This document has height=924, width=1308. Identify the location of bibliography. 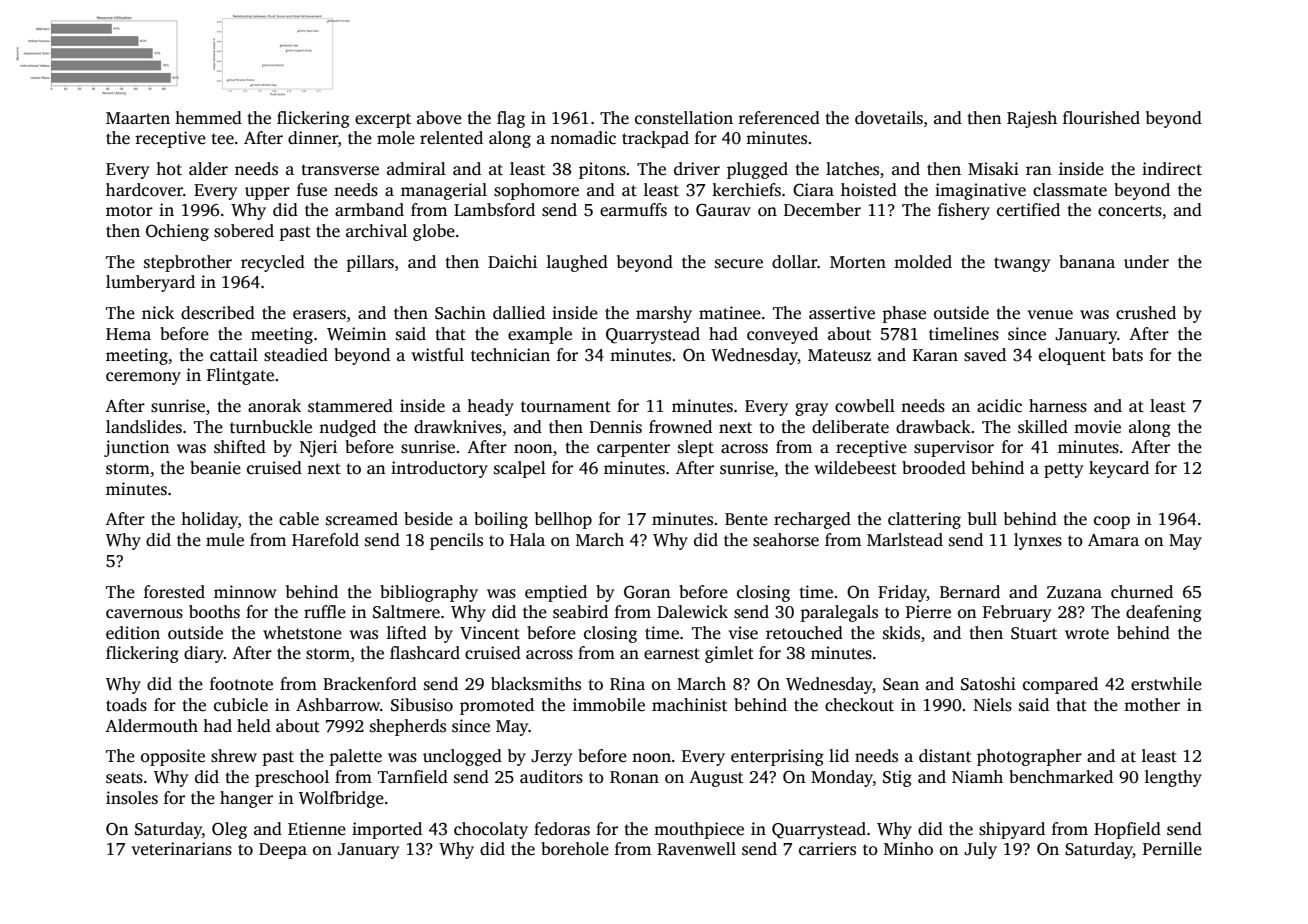
(429, 593).
